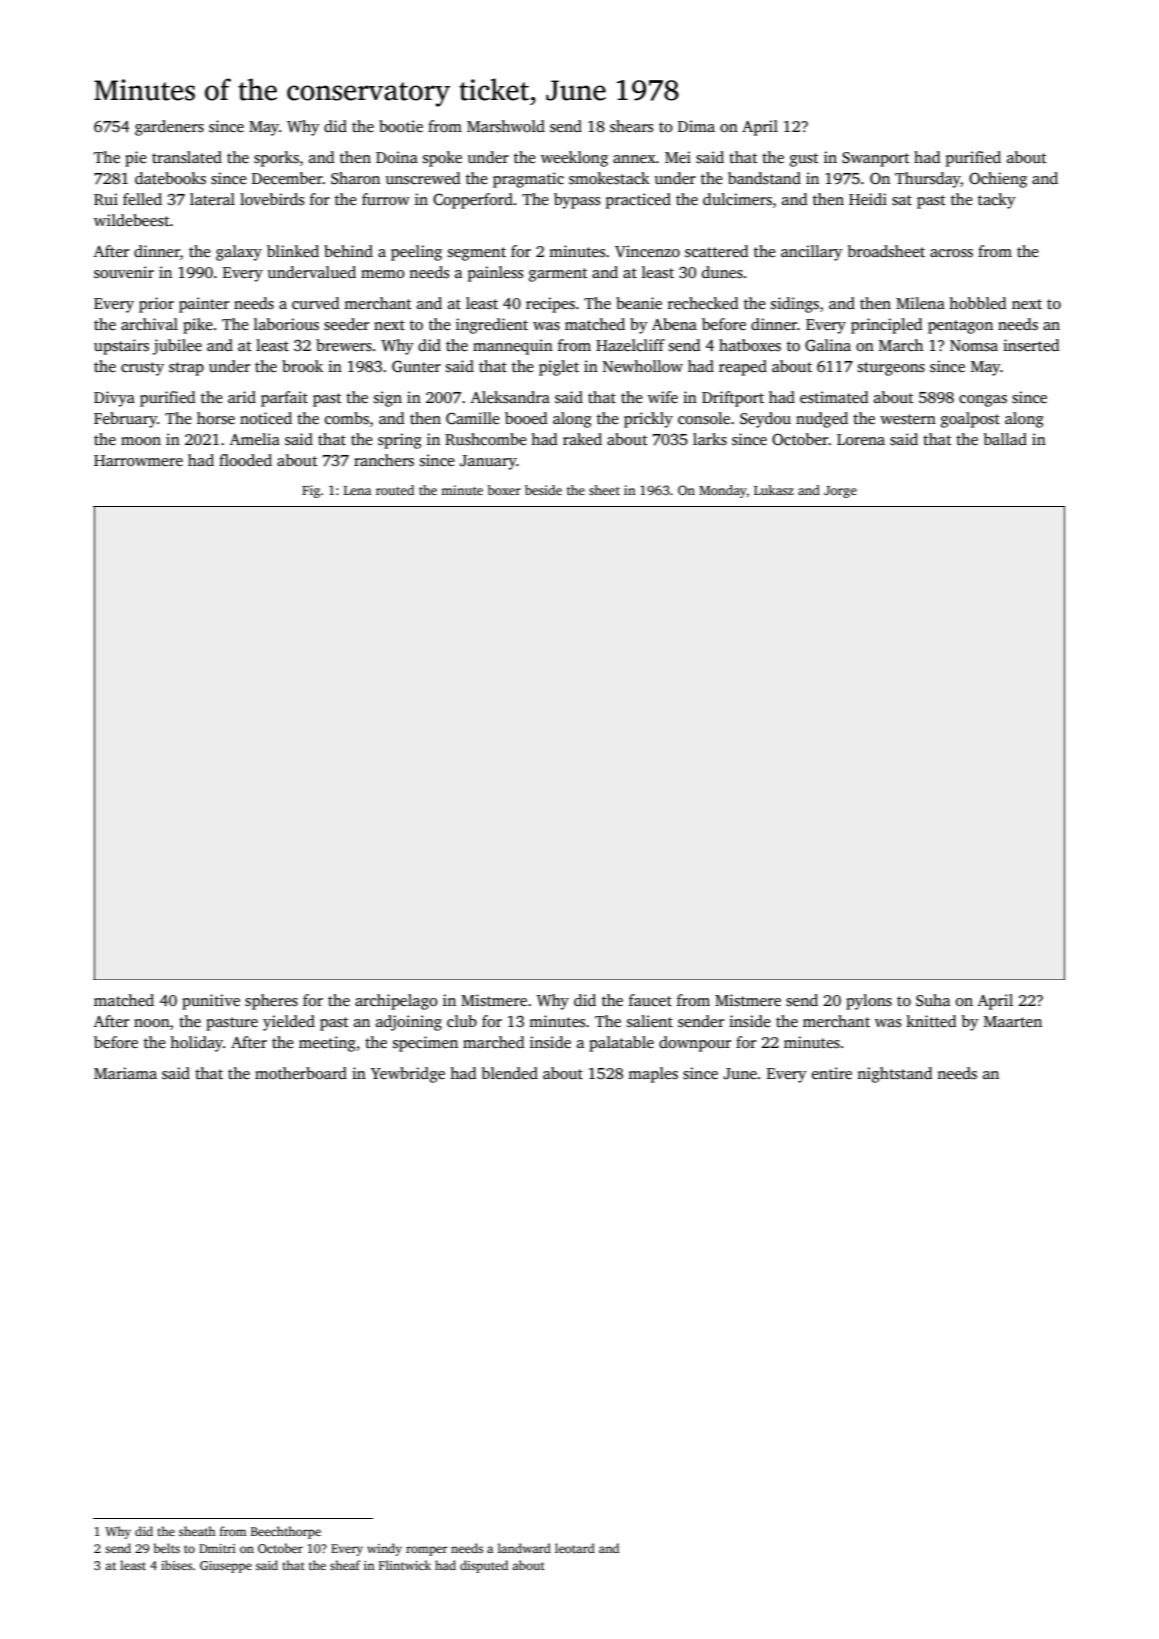  I want to click on sporks, so click(276, 159).
